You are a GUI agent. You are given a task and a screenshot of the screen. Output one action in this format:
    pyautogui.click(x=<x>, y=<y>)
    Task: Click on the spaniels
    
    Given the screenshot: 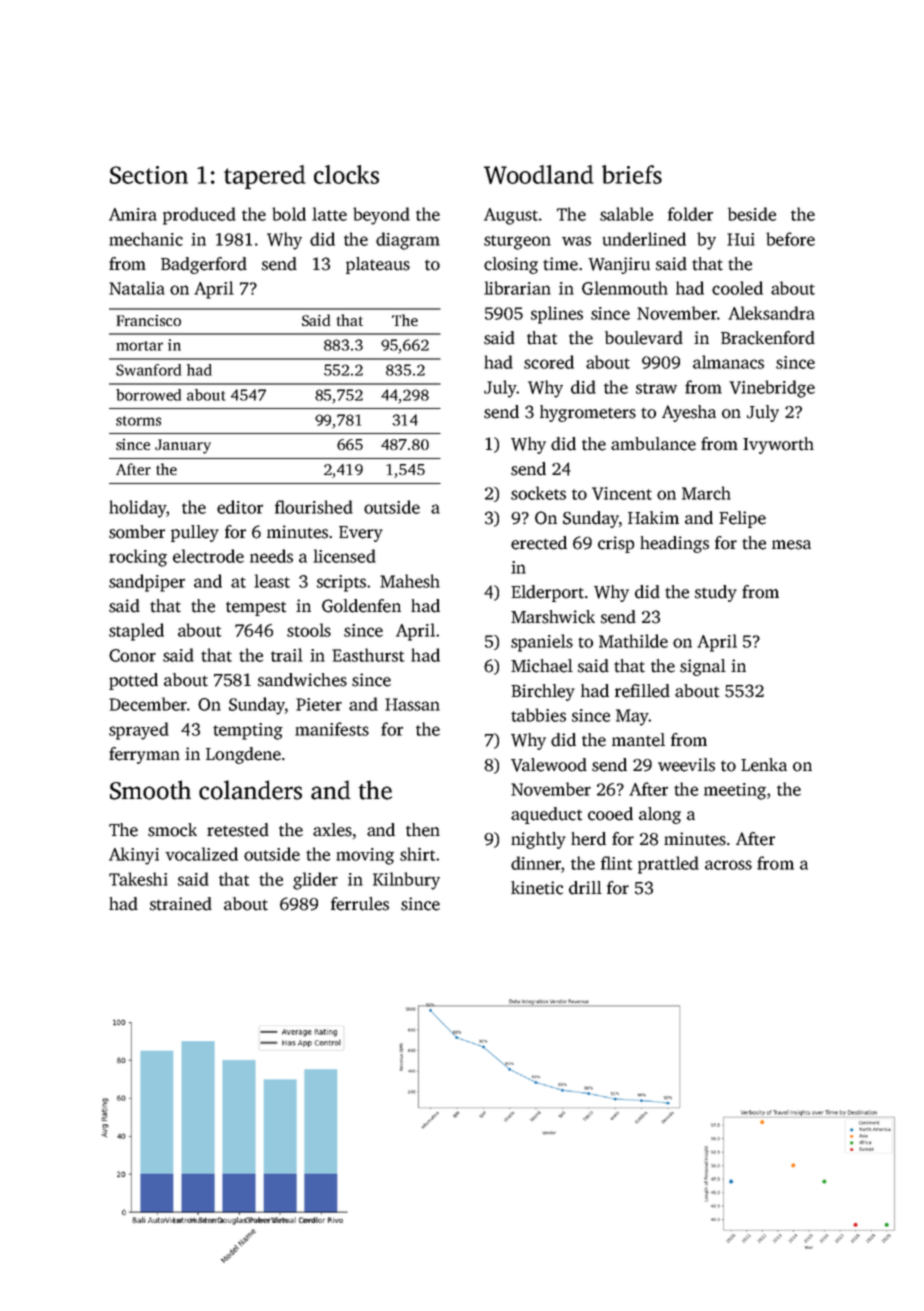 What is the action you would take?
    pyautogui.click(x=542, y=643)
